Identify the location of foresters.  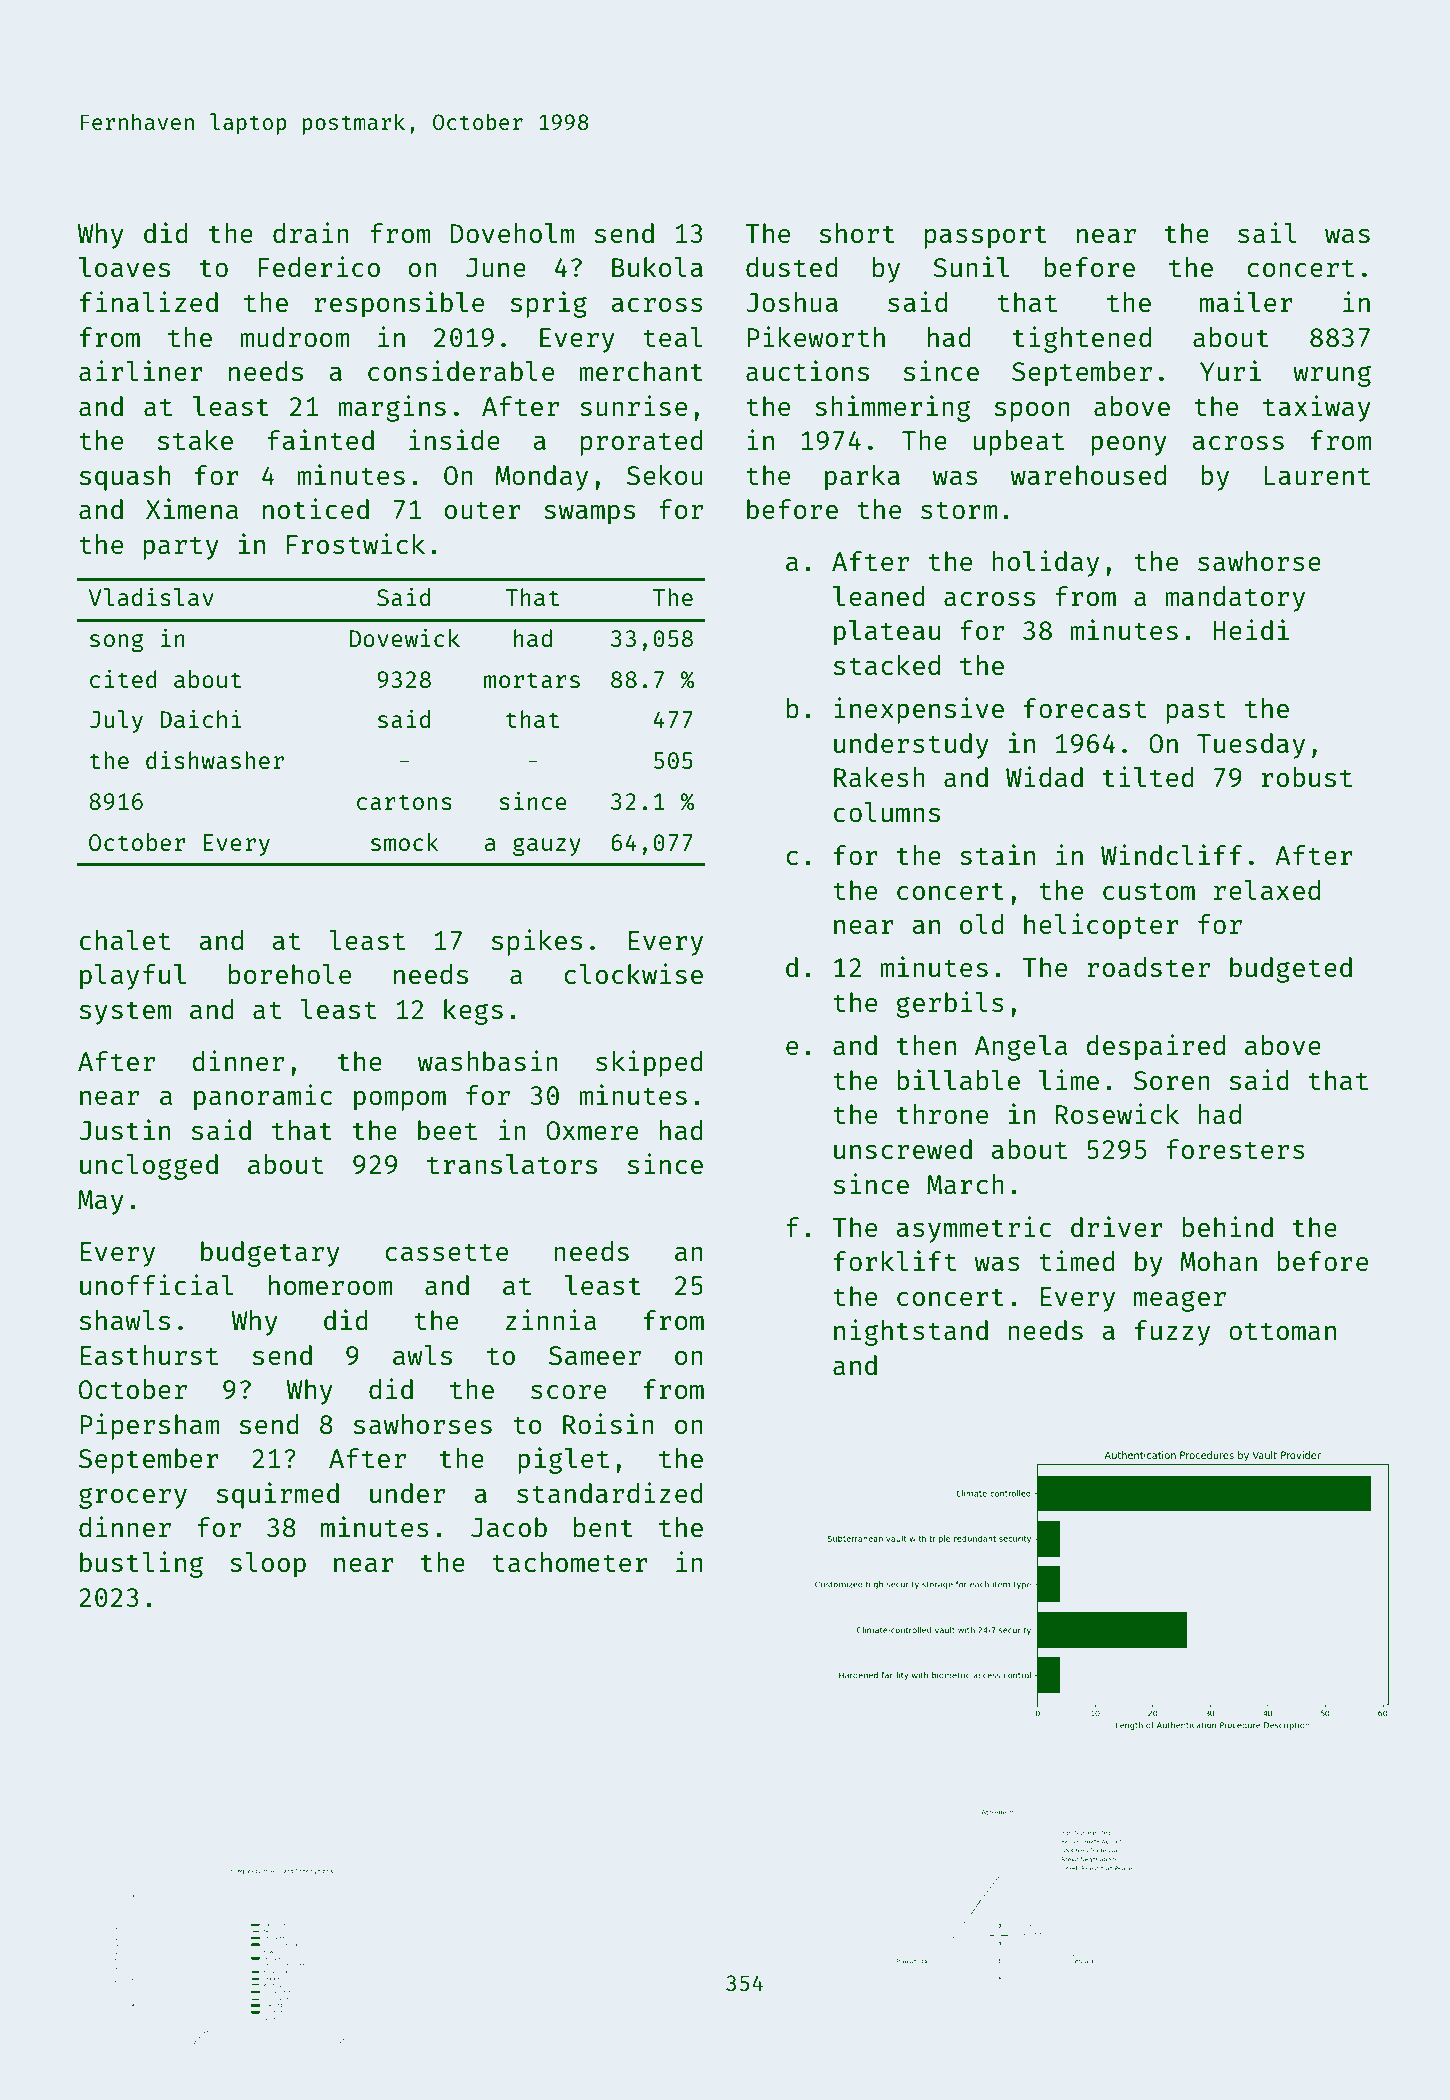
(1235, 1149).
